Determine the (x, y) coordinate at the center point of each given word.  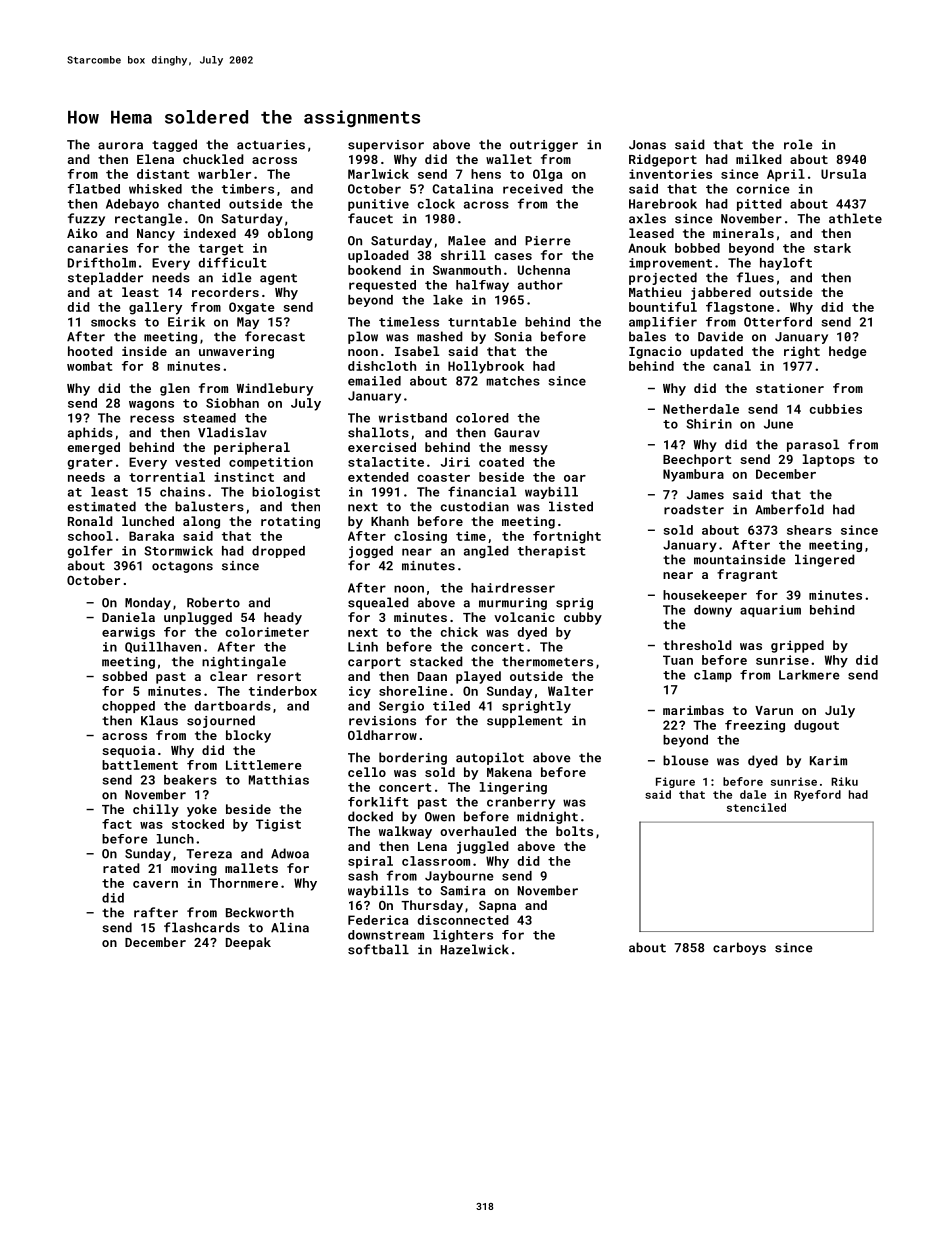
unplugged (198, 618)
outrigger (544, 146)
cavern (155, 884)
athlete (855, 218)
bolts (574, 831)
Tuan (678, 660)
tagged (174, 145)
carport (374, 663)
